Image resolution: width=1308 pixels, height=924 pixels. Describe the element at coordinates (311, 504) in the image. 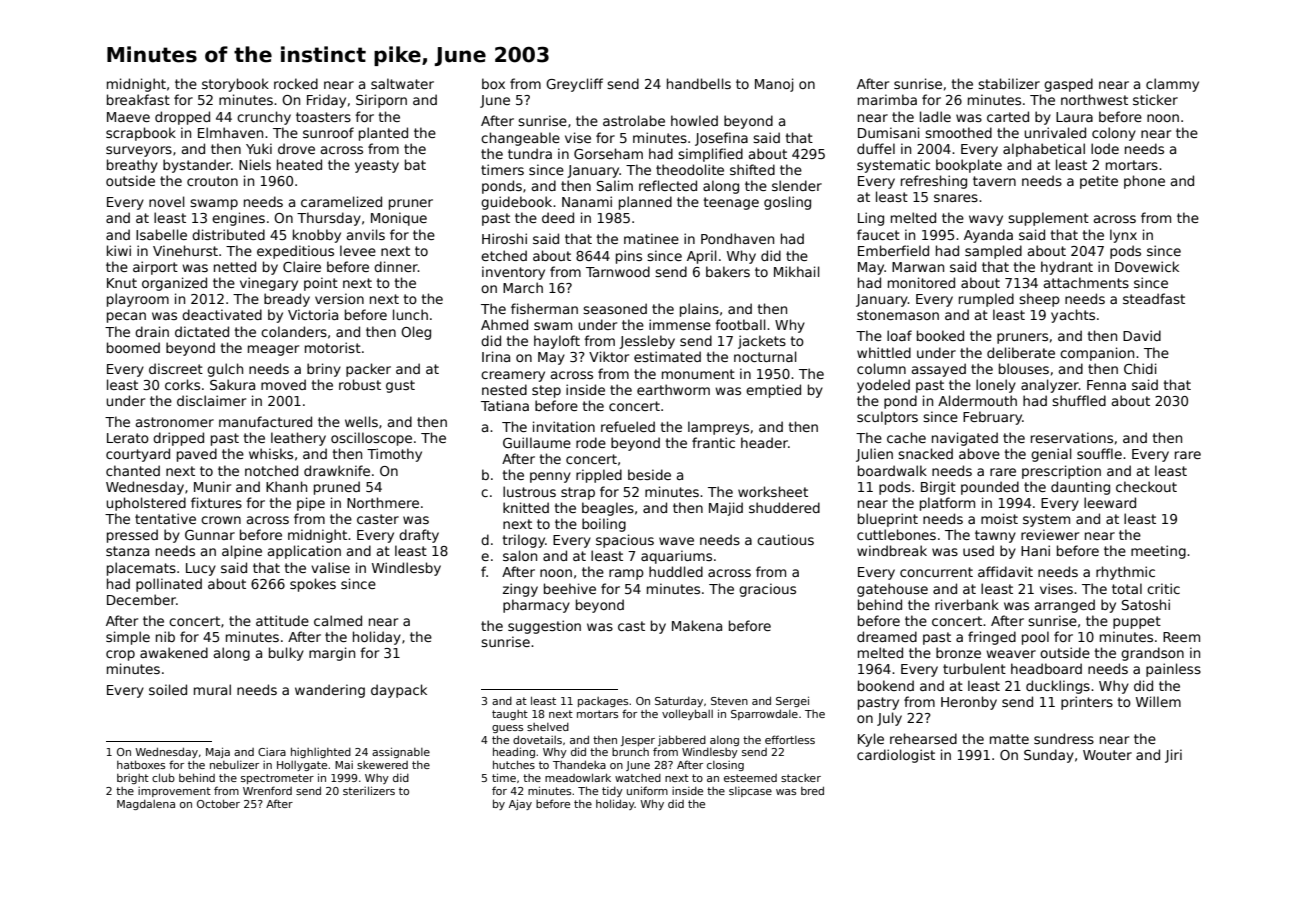

I see `pipe` at that location.
